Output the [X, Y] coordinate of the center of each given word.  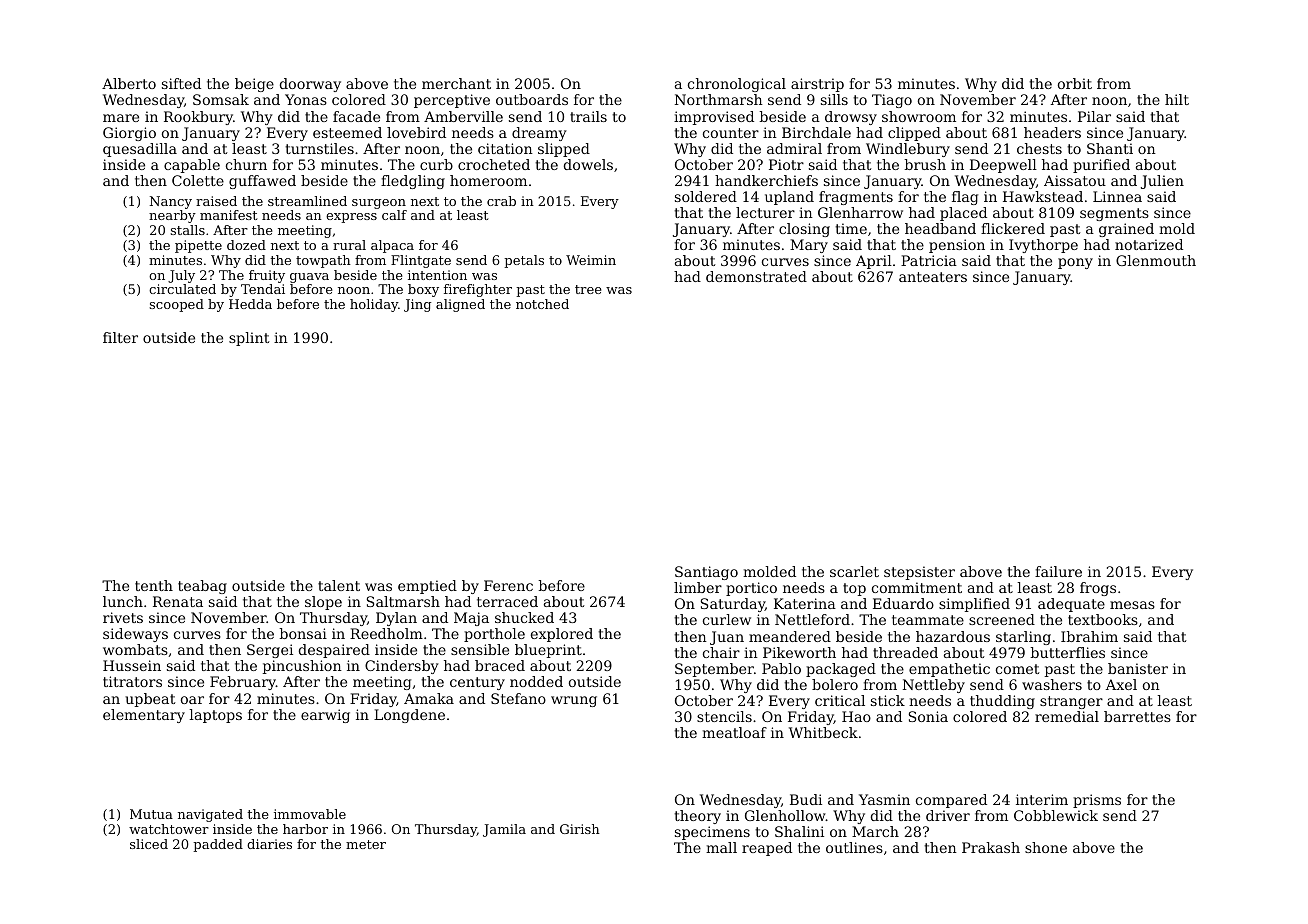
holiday [374, 305]
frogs [1098, 589]
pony [1075, 263]
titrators [132, 681]
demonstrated [756, 276]
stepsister [919, 573]
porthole [494, 635]
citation [505, 148]
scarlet [854, 571]
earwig [325, 716]
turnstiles [319, 148]
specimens [712, 833]
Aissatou [1075, 180]
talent [339, 585]
